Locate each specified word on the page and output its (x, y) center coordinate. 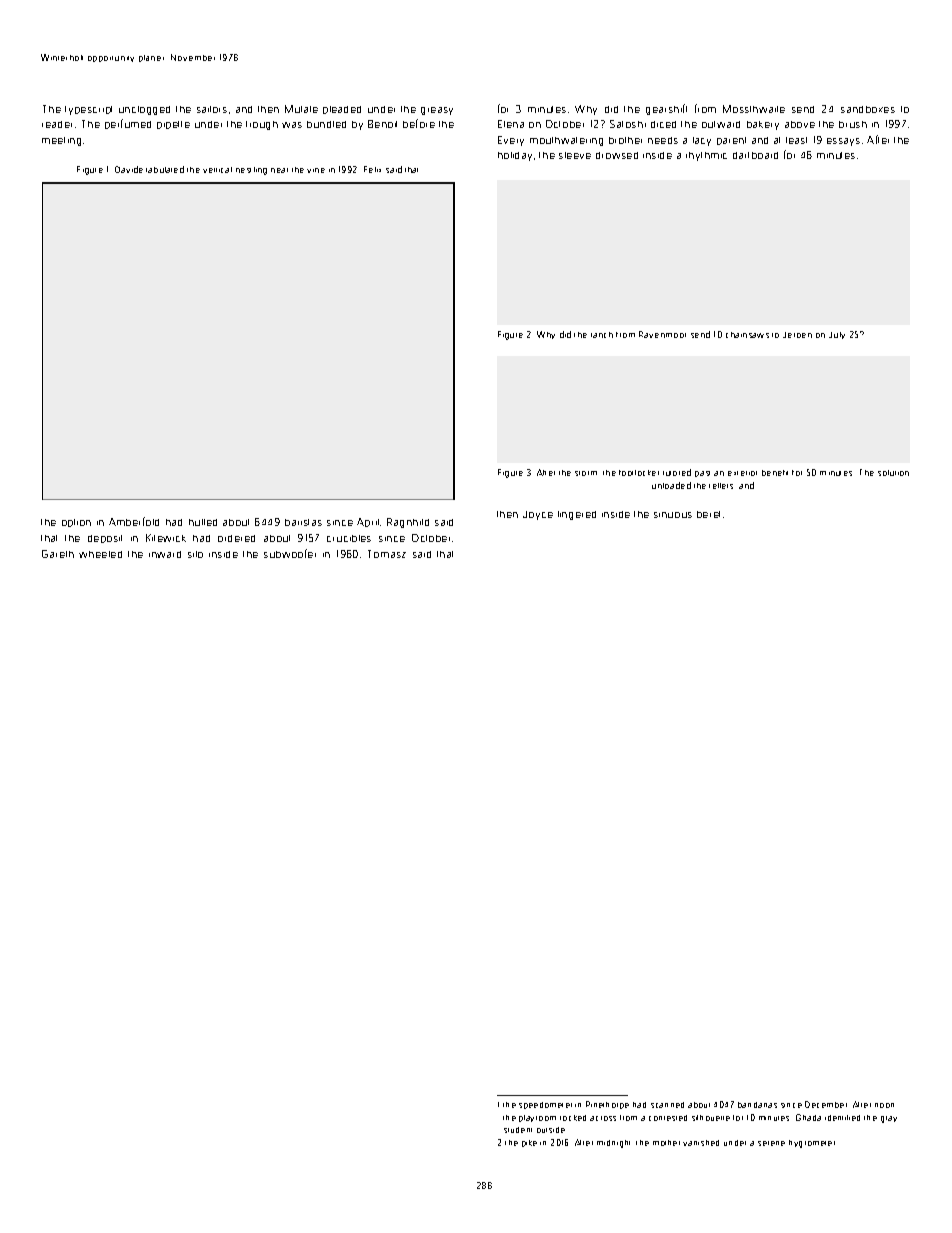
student (518, 1130)
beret (708, 514)
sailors (212, 109)
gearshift (666, 109)
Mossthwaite (754, 109)
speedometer (545, 1105)
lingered (577, 515)
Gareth (58, 554)
